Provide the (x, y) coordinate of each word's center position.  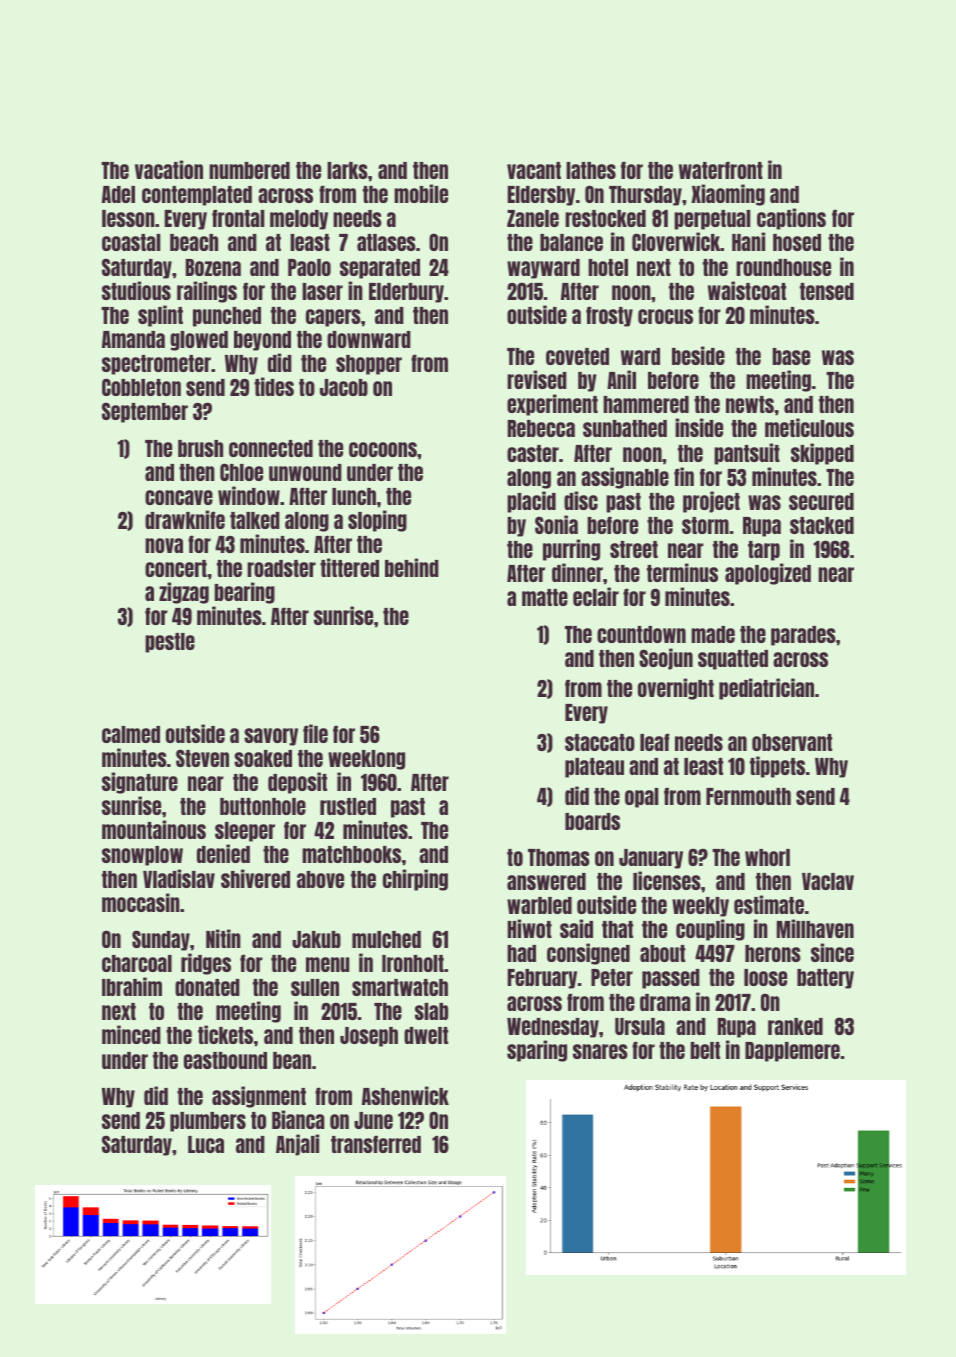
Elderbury (406, 293)
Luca (206, 1144)
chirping (415, 880)
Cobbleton (141, 387)
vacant (534, 170)
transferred (376, 1144)
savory (271, 737)
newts (750, 404)
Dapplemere (792, 1052)
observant (792, 742)
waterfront (721, 170)
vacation (169, 169)
